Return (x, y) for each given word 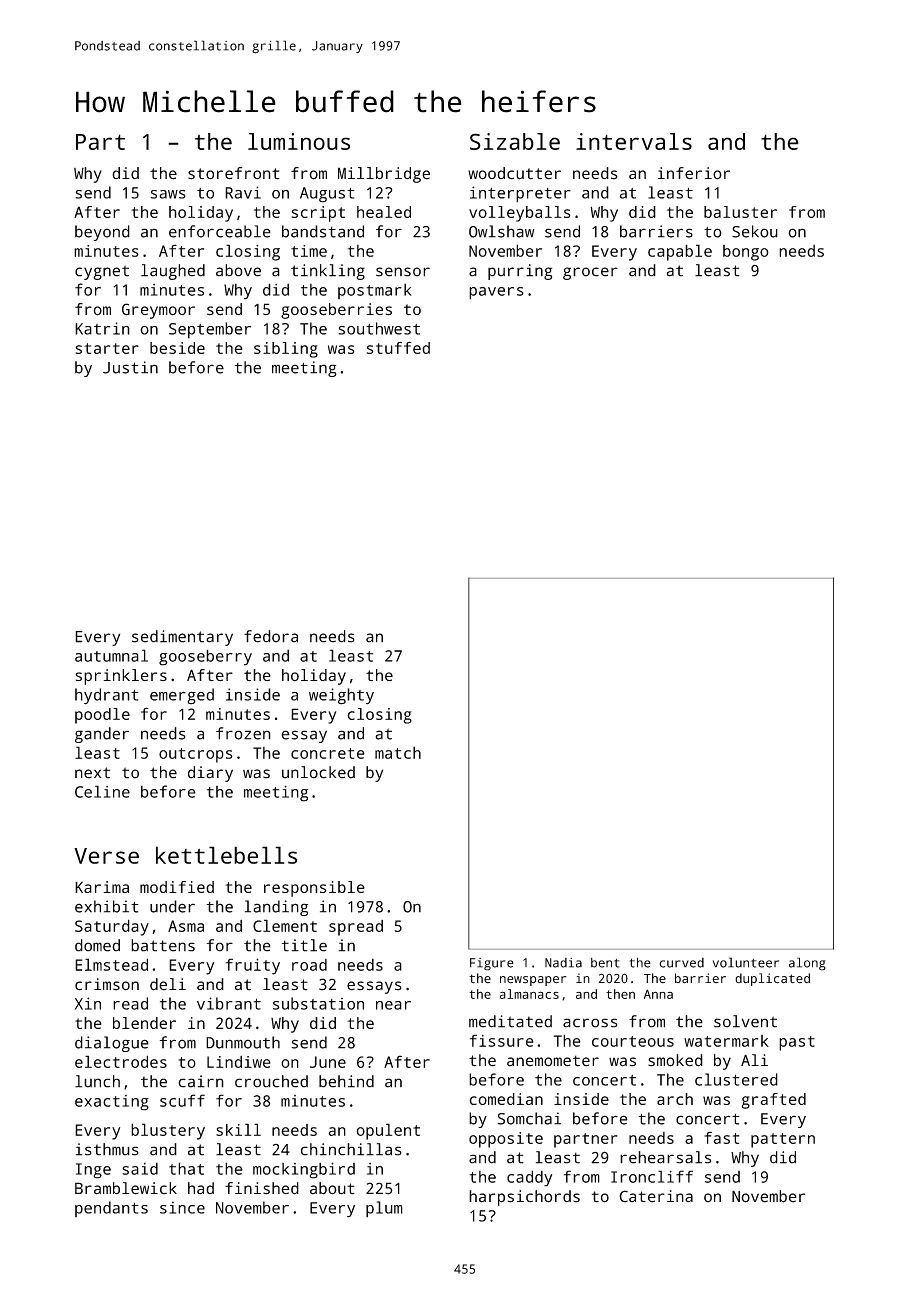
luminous (299, 141)
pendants (111, 1209)
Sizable (515, 141)
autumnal (111, 655)
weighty (341, 696)
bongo (746, 253)
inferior (694, 173)
